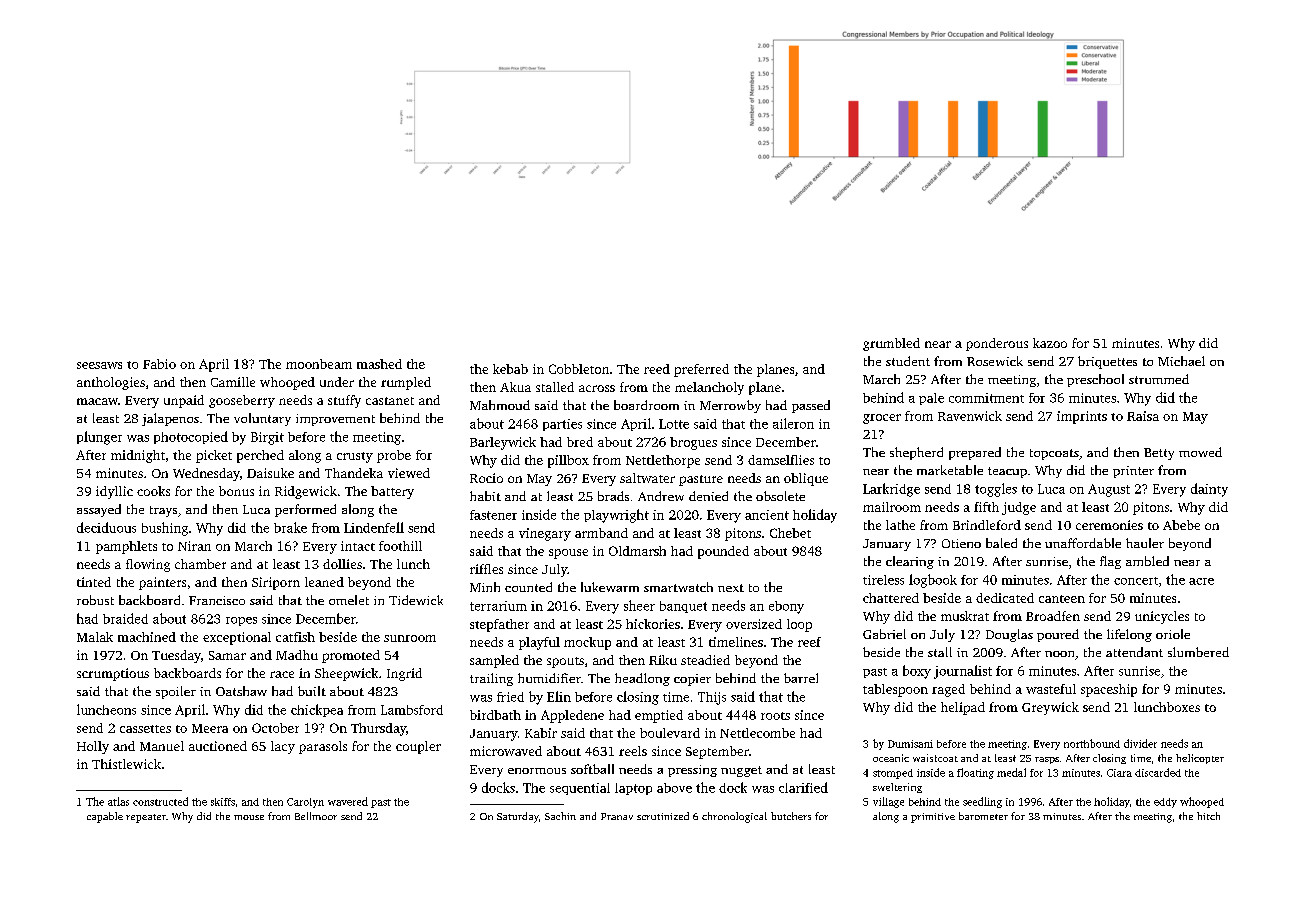 Image resolution: width=1308 pixels, height=924 pixels. I want to click on Ravenwick, so click(970, 416).
